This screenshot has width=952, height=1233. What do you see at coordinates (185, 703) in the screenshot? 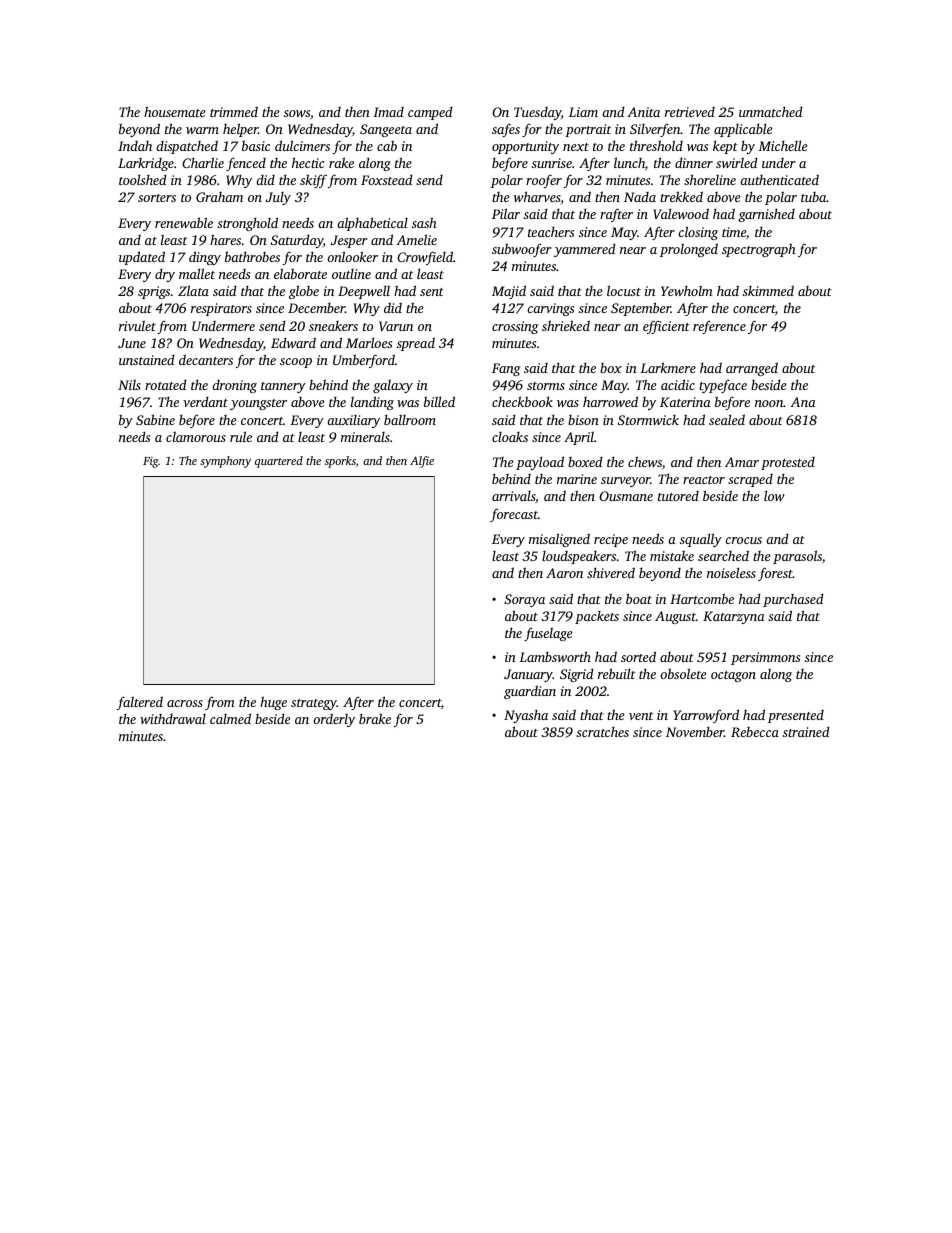
I see `across` at bounding box center [185, 703].
